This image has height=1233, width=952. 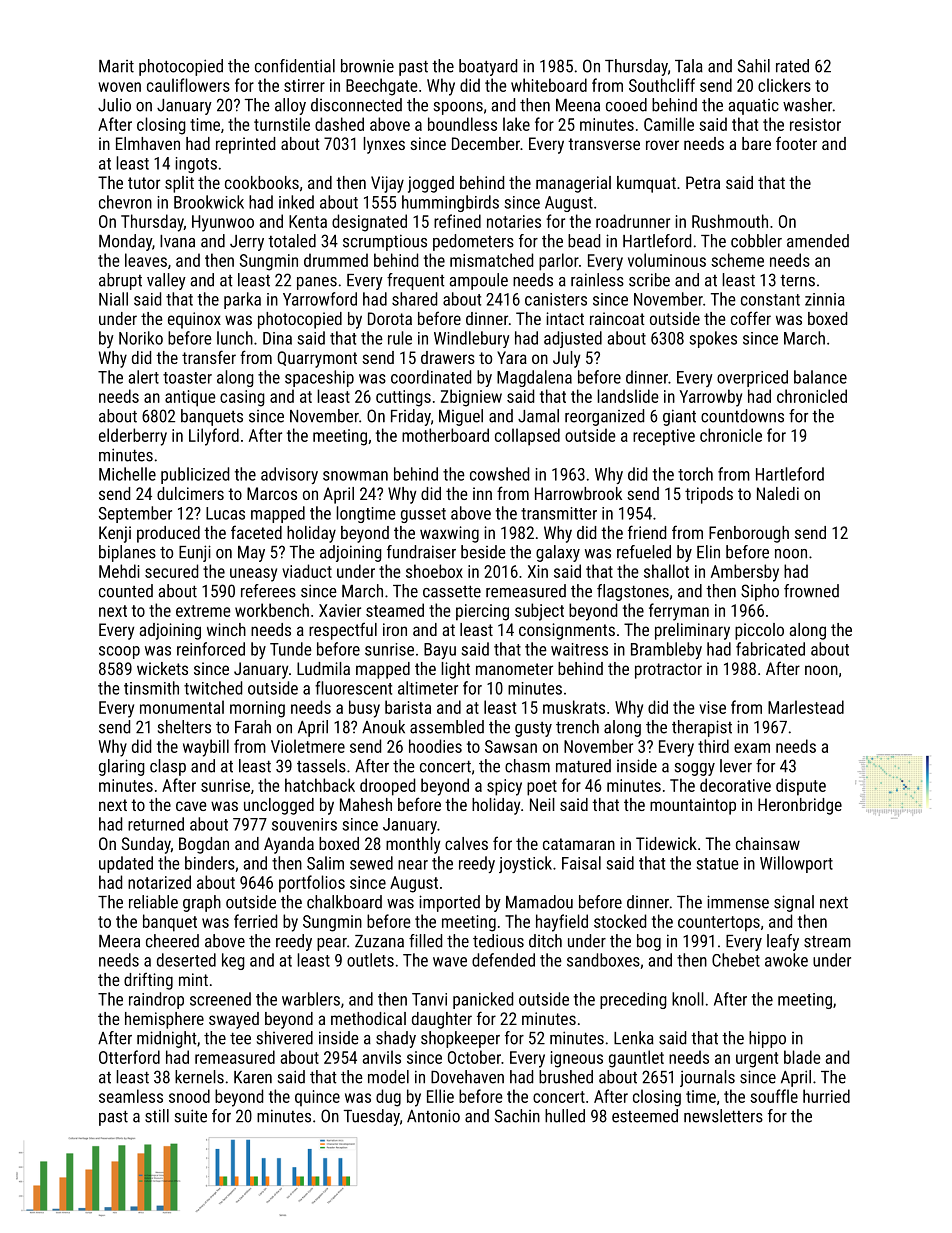 I want to click on Sahil, so click(x=754, y=66).
